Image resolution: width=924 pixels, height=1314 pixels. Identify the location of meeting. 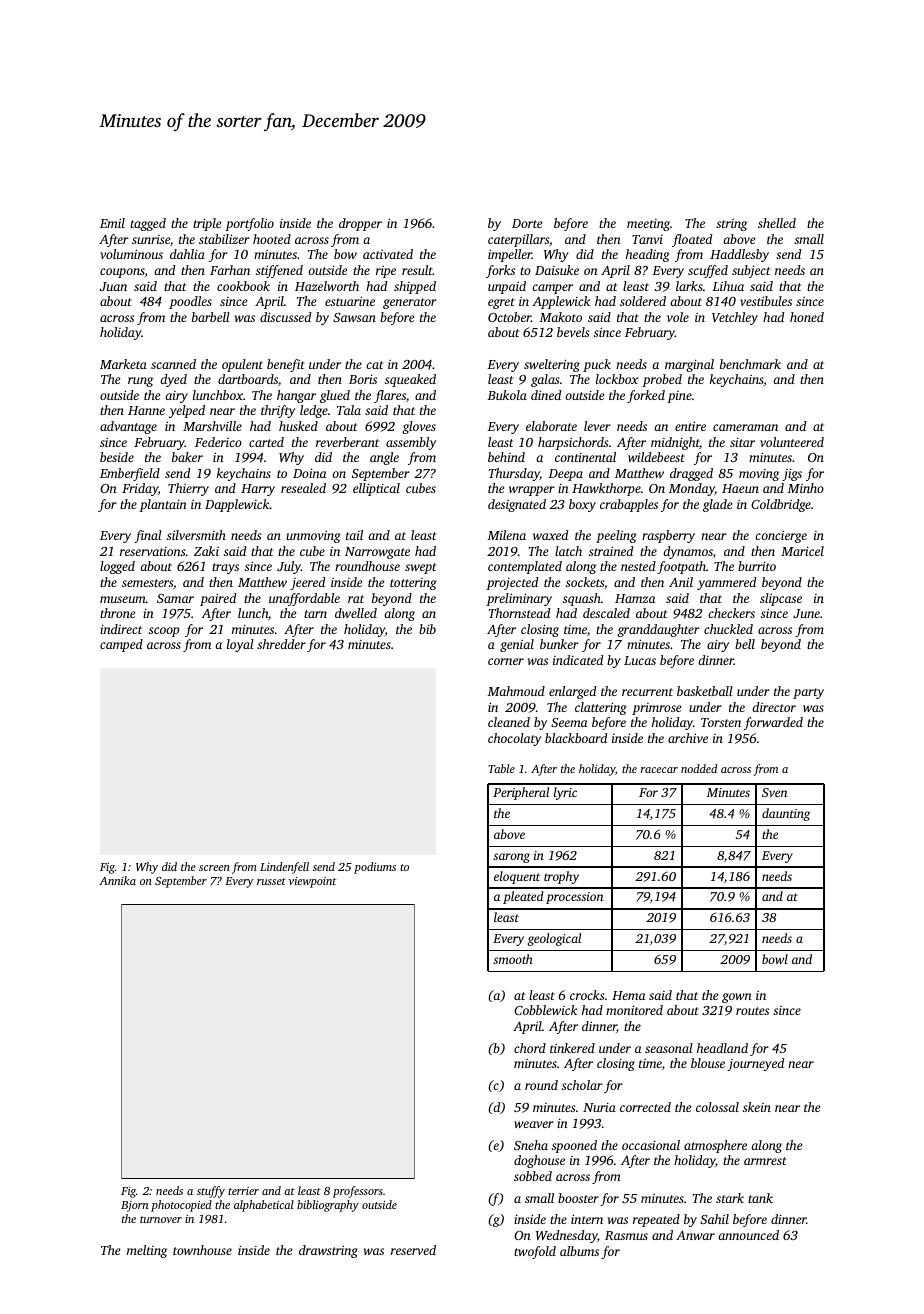
(648, 225).
